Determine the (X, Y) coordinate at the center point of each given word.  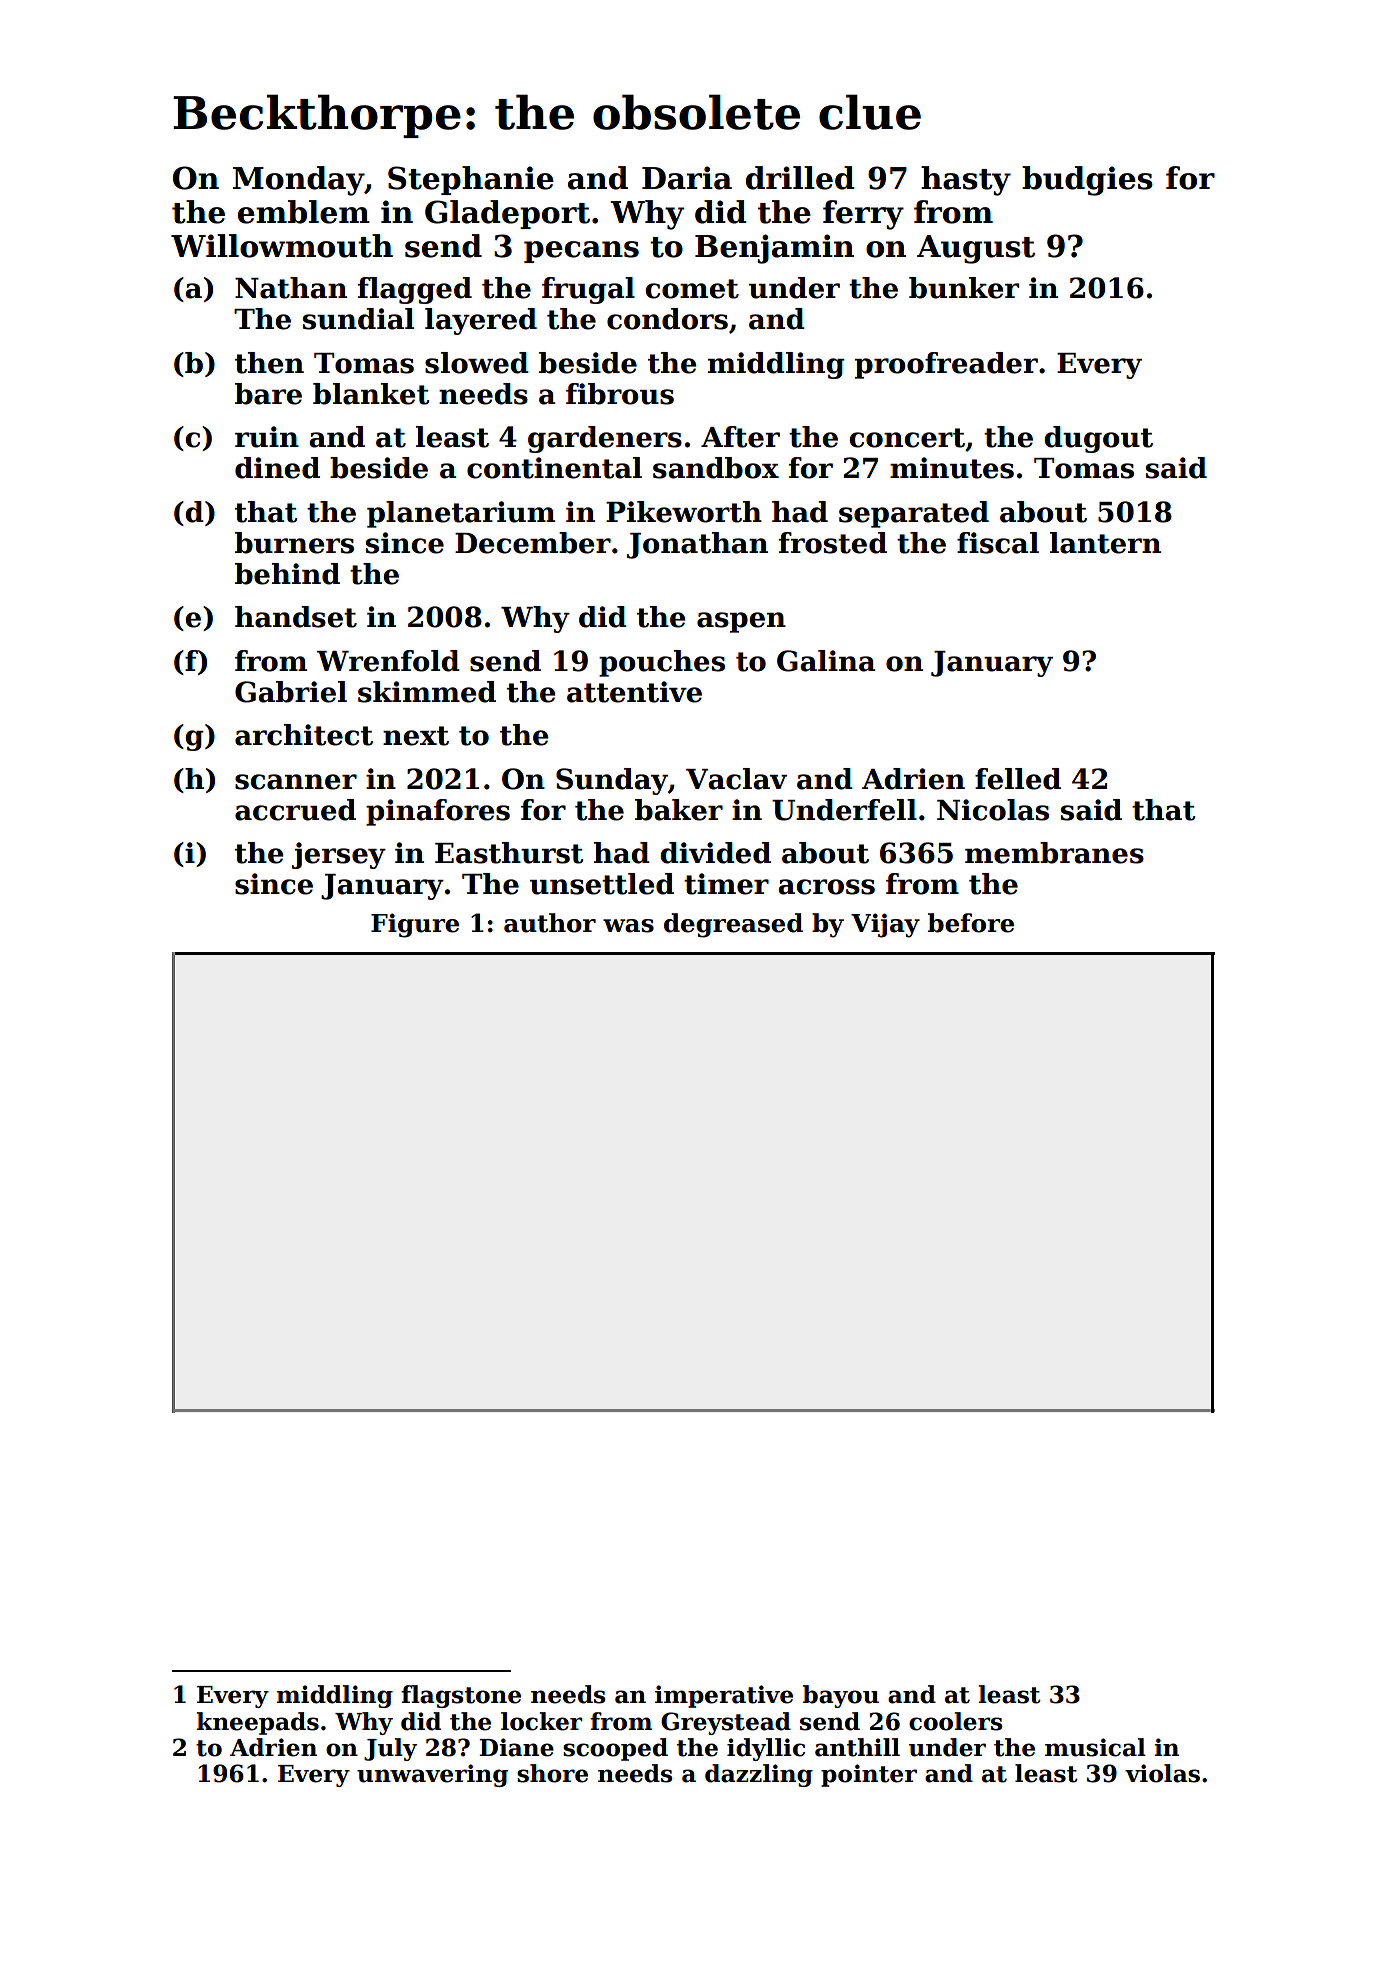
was (628, 926)
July (390, 1749)
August (976, 249)
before (971, 923)
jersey (339, 855)
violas (1162, 1773)
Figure (415, 925)
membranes (1054, 853)
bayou (841, 1696)
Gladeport (507, 214)
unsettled (602, 884)
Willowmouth (282, 246)
